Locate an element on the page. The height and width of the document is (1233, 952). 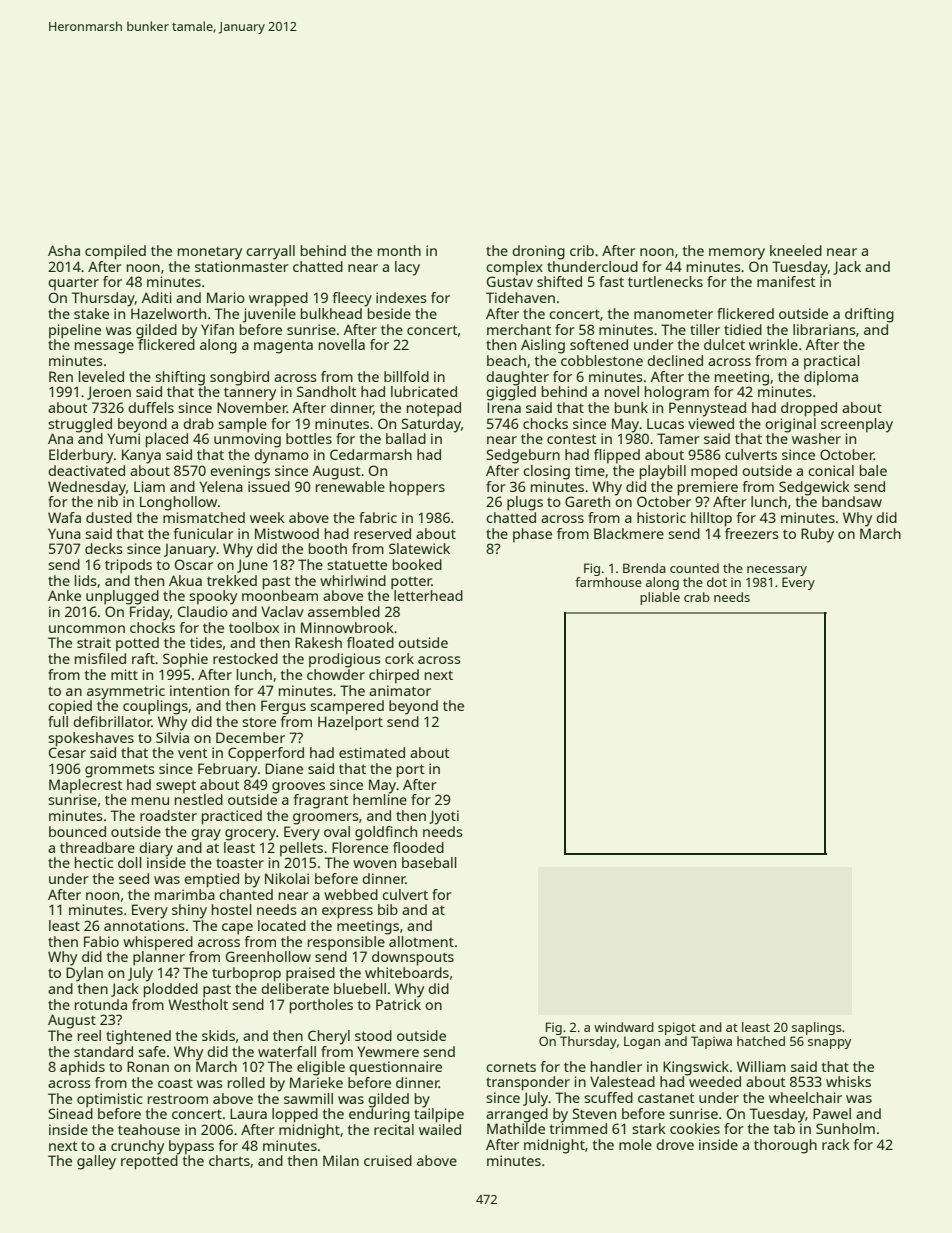
memory is located at coordinates (737, 254).
